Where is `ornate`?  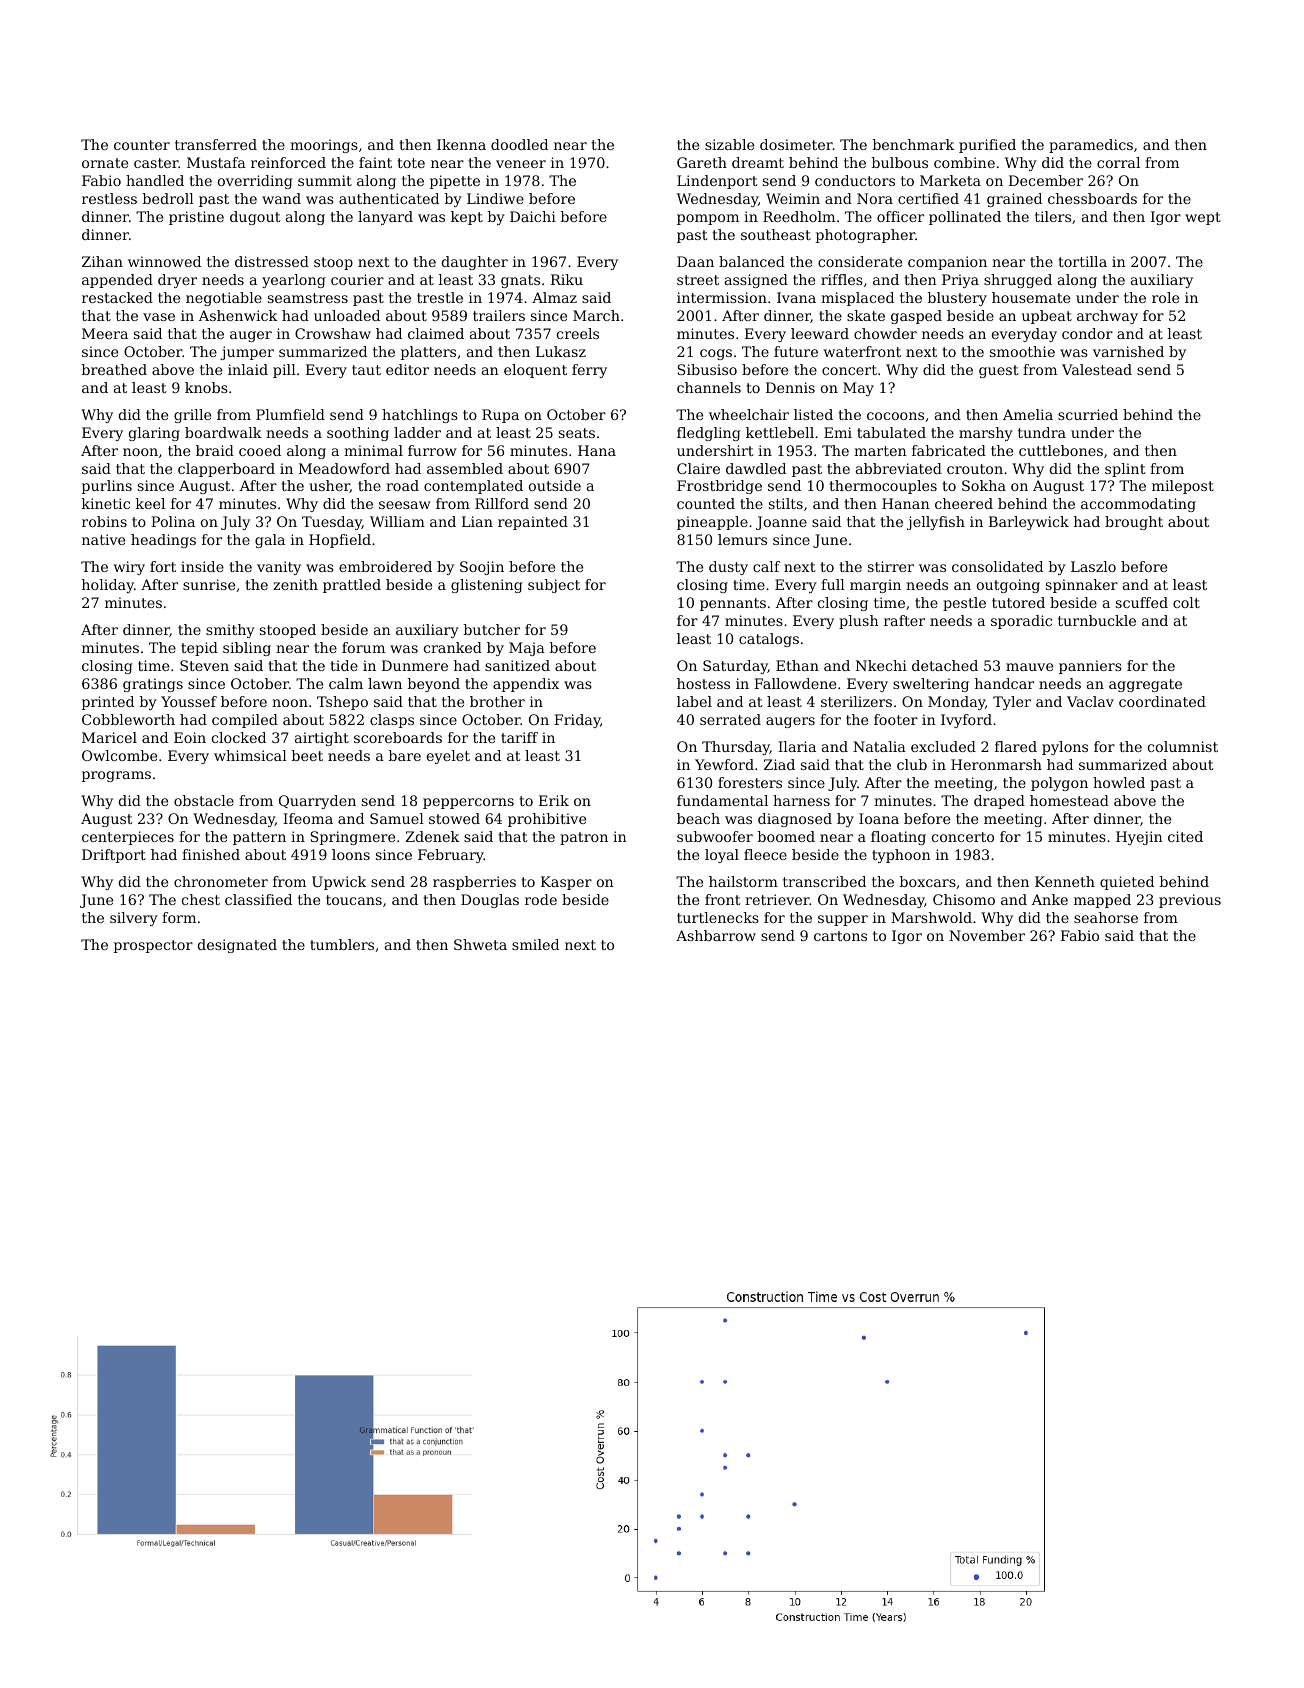
ornate is located at coordinates (105, 163).
